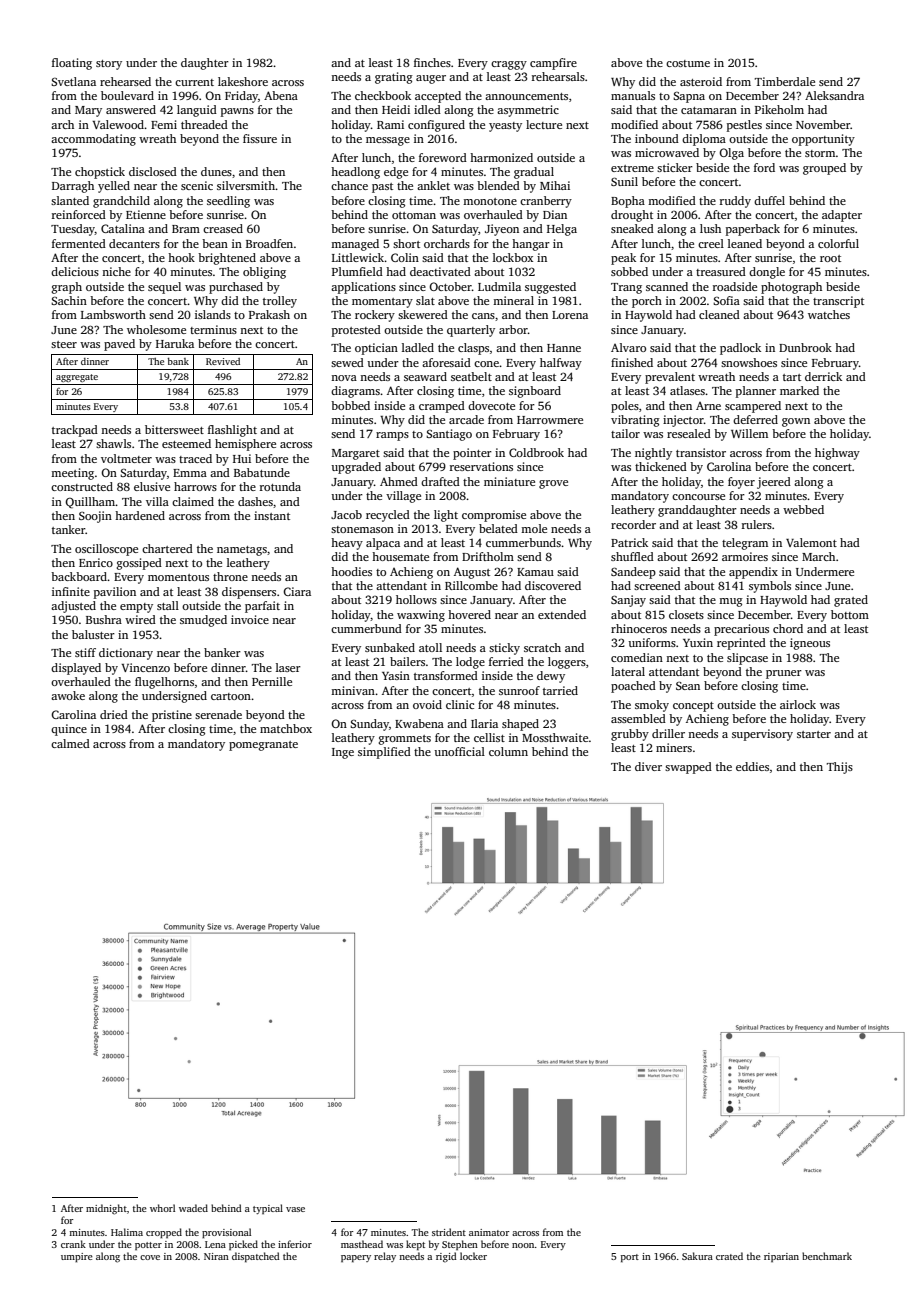  What do you see at coordinates (747, 659) in the screenshot?
I see `slipcase` at bounding box center [747, 659].
